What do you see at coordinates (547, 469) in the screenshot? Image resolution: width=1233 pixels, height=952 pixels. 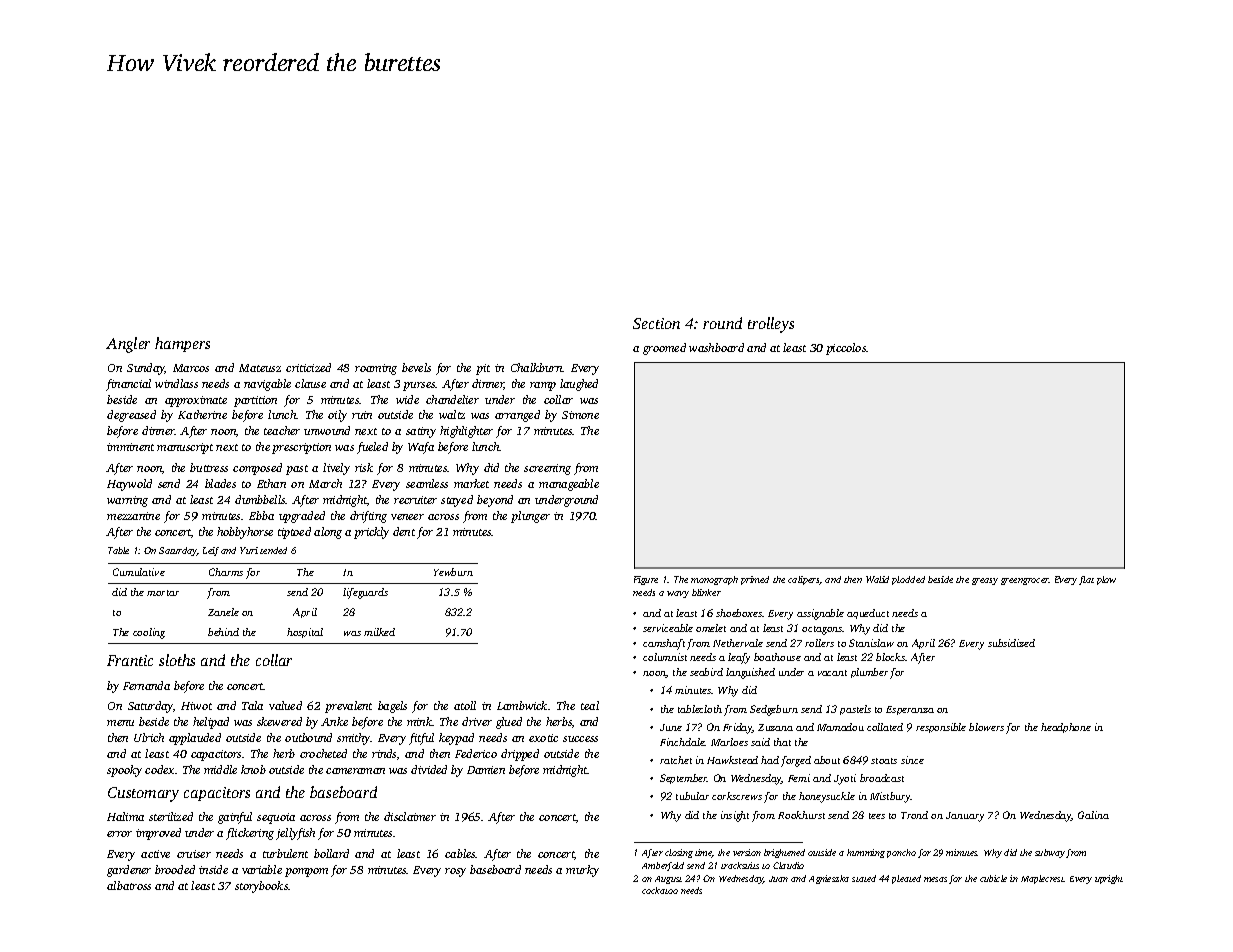 I see `screening` at bounding box center [547, 469].
